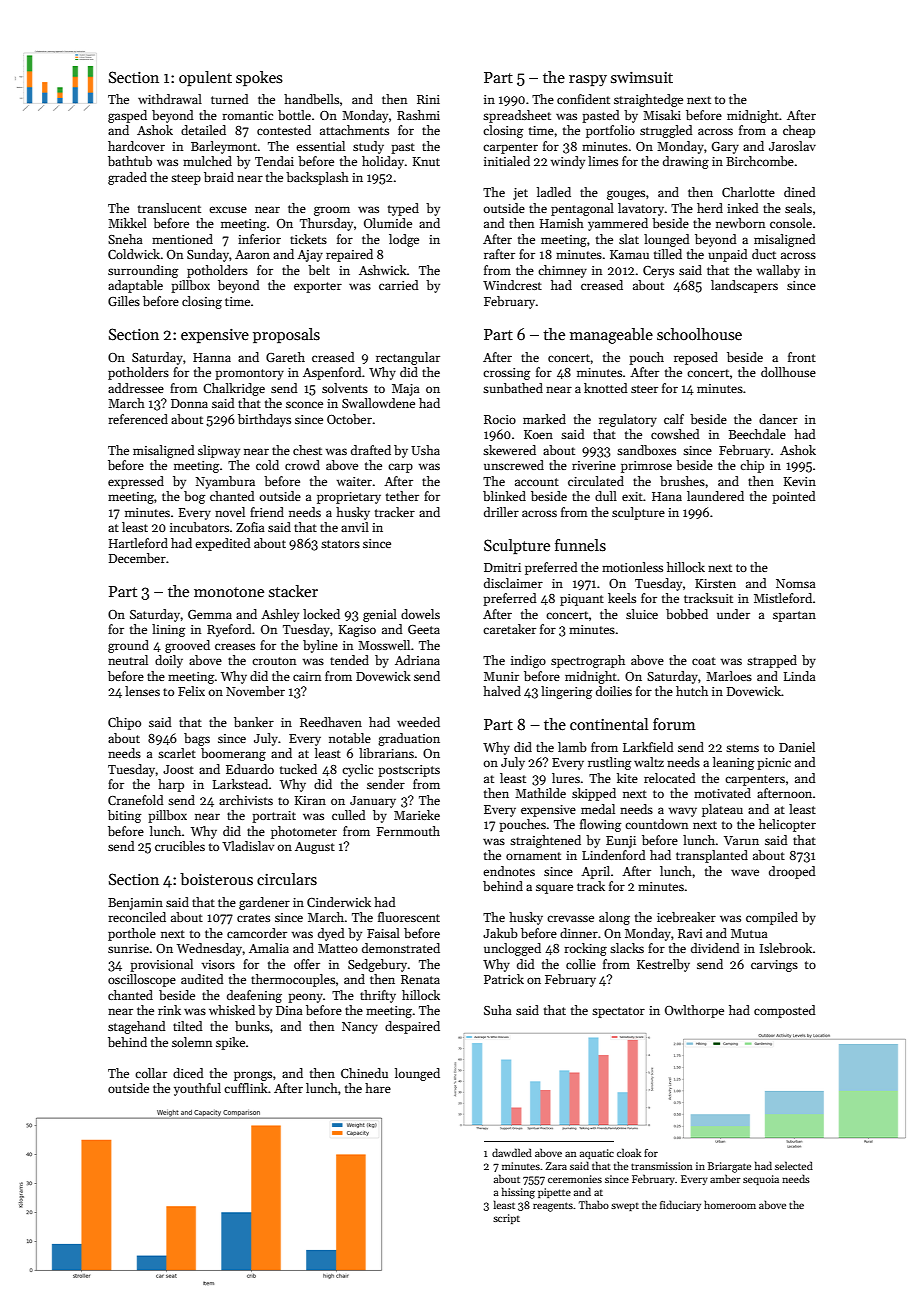  What do you see at coordinates (507, 161) in the screenshot?
I see `initialed` at bounding box center [507, 161].
